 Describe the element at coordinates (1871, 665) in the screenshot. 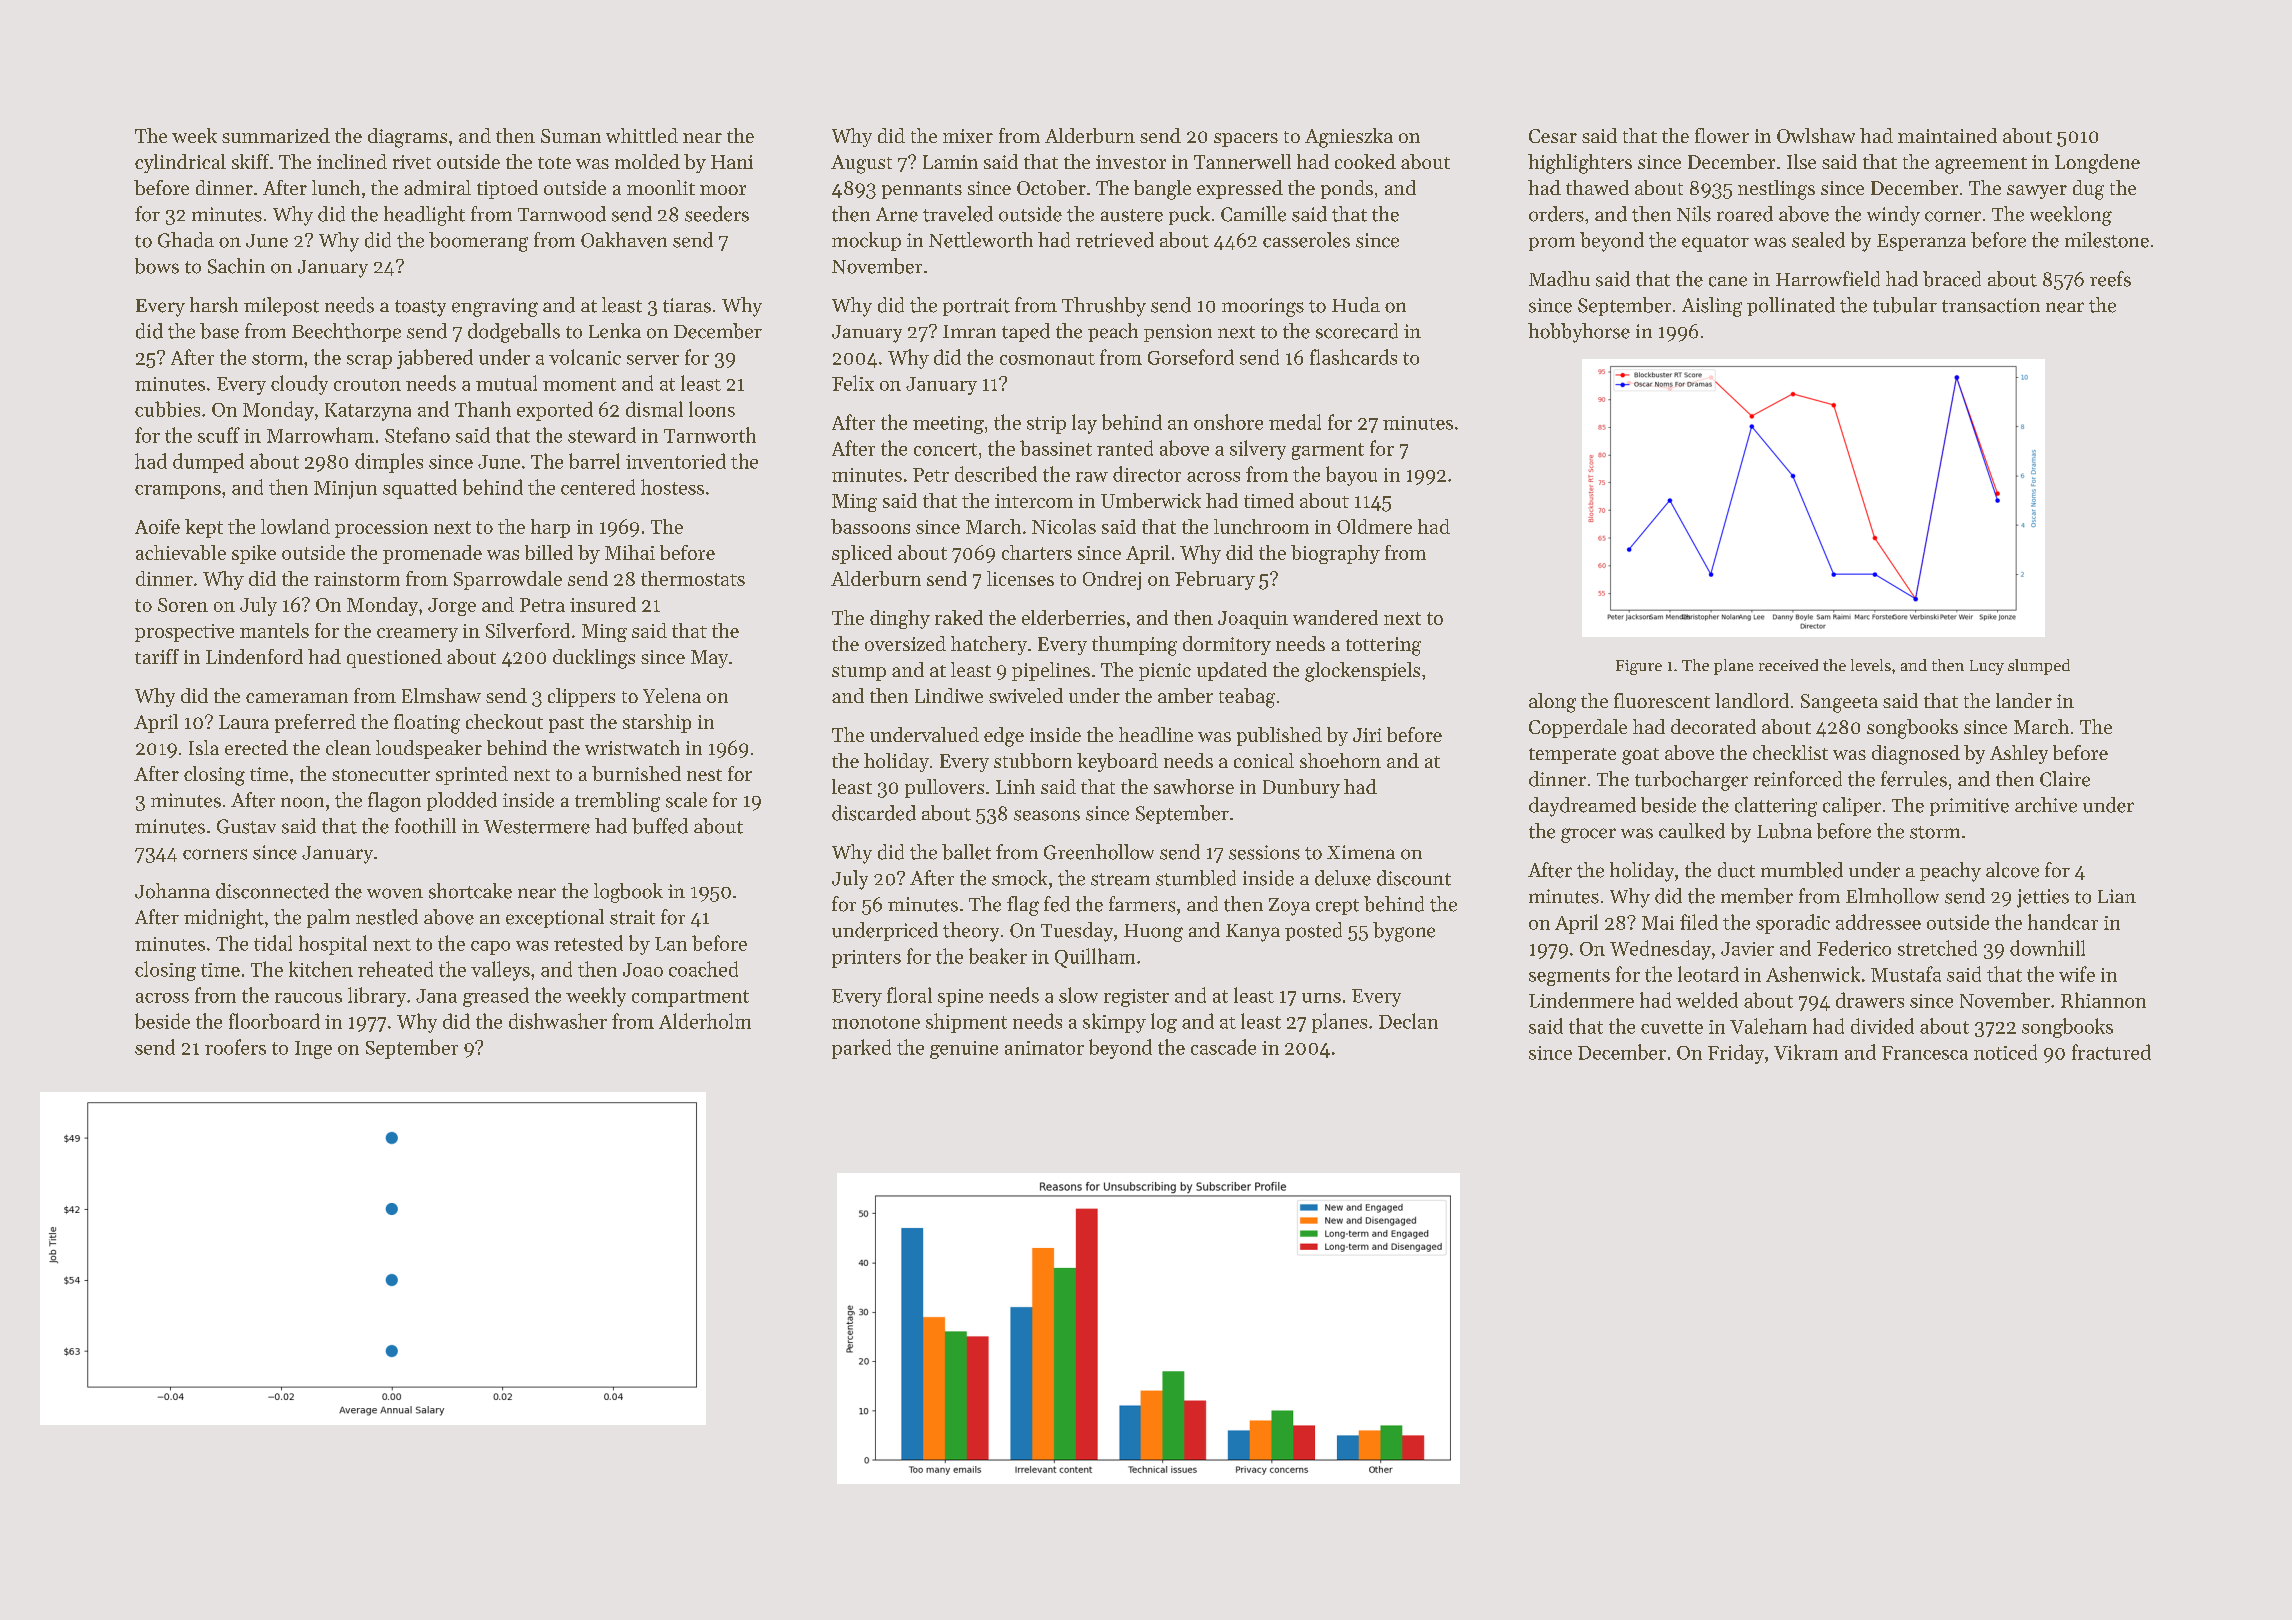

I see `levels` at that location.
